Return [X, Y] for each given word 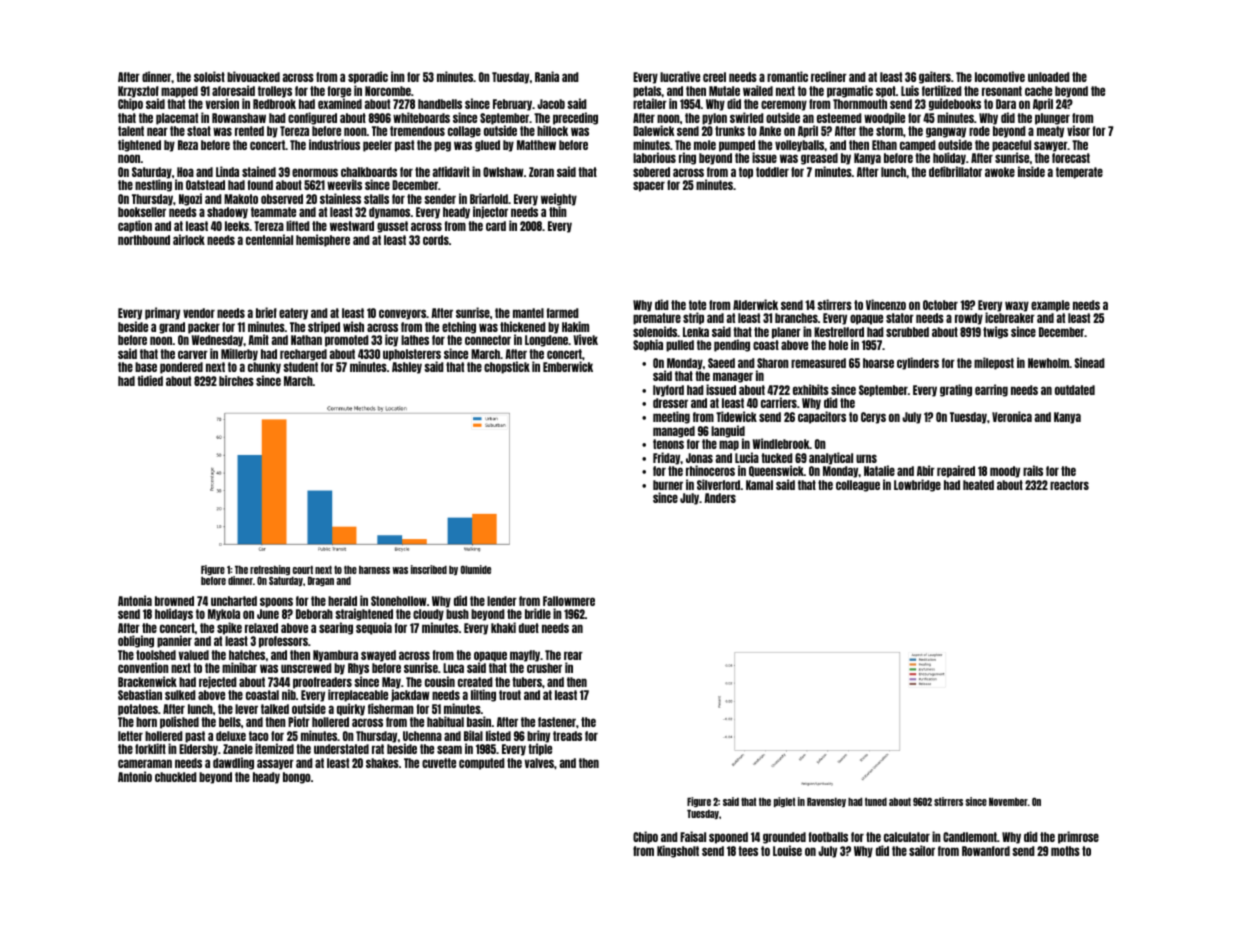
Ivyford [668, 391]
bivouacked [253, 76]
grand [172, 328]
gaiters [935, 77]
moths [1065, 851]
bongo [297, 778]
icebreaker [1010, 317]
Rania [547, 76]
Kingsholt [678, 851]
